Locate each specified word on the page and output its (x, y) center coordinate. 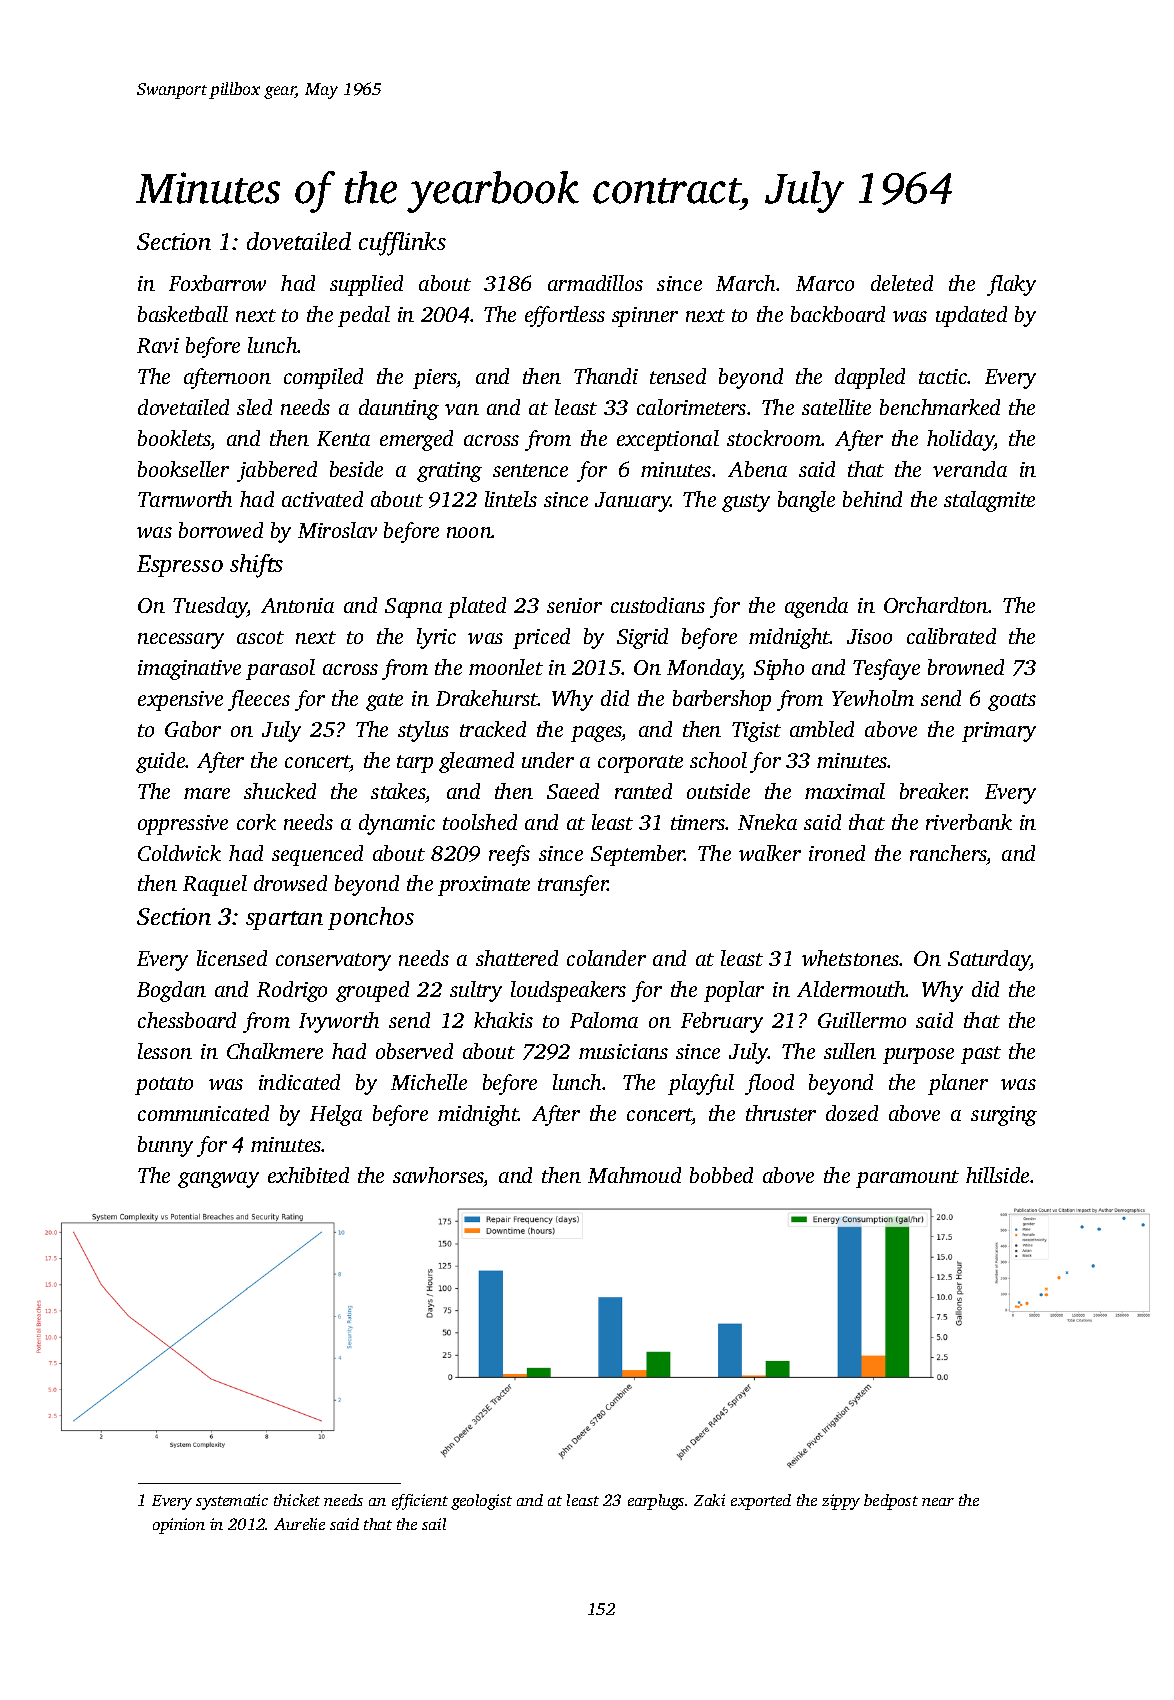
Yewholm (873, 698)
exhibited (308, 1175)
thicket (297, 1500)
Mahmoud (634, 1175)
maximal (845, 791)
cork (256, 822)
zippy (841, 1502)
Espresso (180, 566)
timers (698, 822)
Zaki (709, 1500)
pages (596, 734)
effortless (565, 316)
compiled (323, 378)
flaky (1011, 285)
